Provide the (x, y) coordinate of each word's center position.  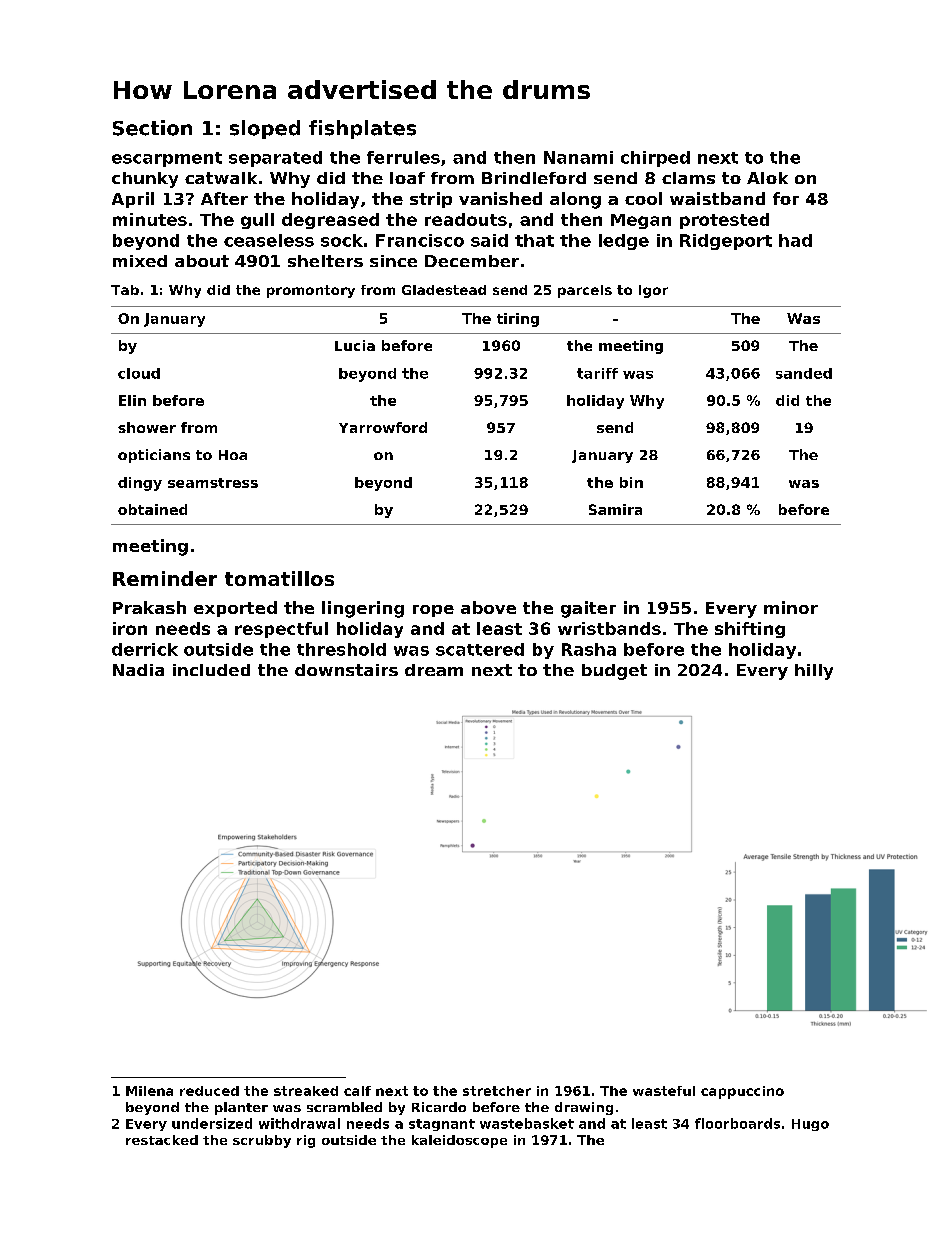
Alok (767, 178)
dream (434, 670)
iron (130, 628)
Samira (615, 509)
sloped (265, 129)
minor (791, 607)
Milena (149, 1091)
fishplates (362, 129)
